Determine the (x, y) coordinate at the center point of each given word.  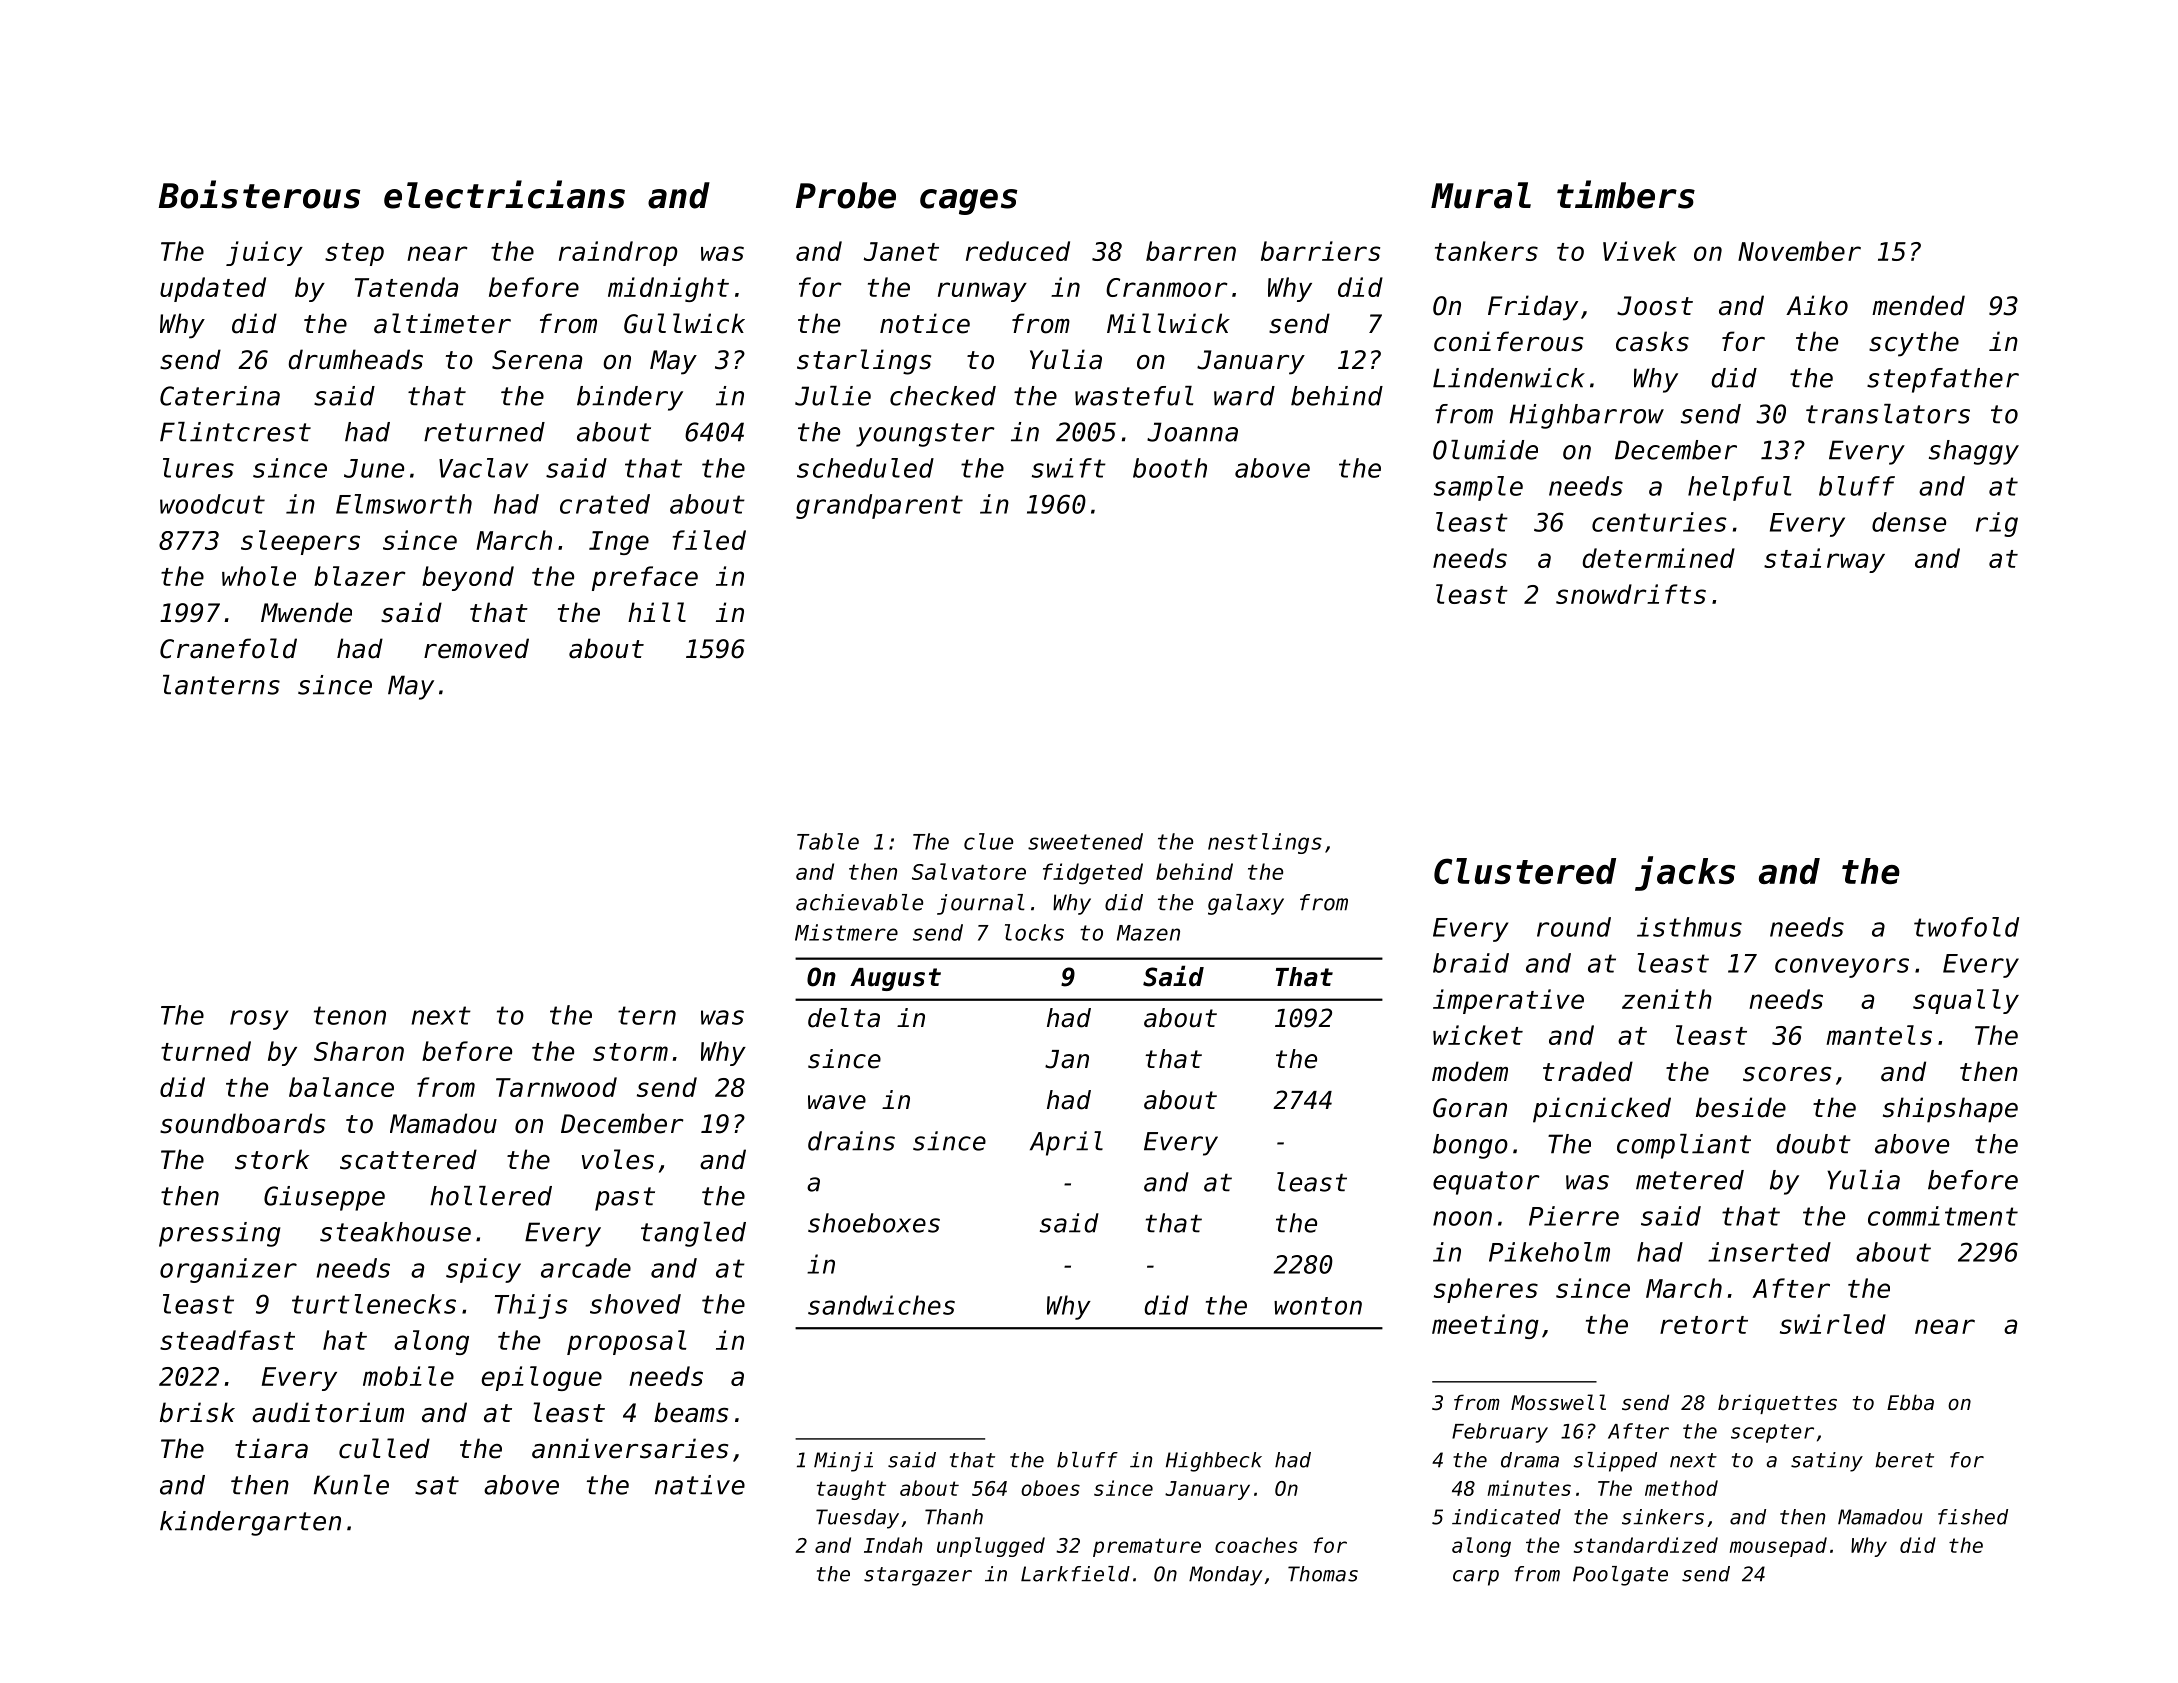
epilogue (541, 1378)
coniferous (1508, 341)
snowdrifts (1631, 594)
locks (1034, 932)
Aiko (1817, 305)
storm (630, 1052)
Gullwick (684, 323)
